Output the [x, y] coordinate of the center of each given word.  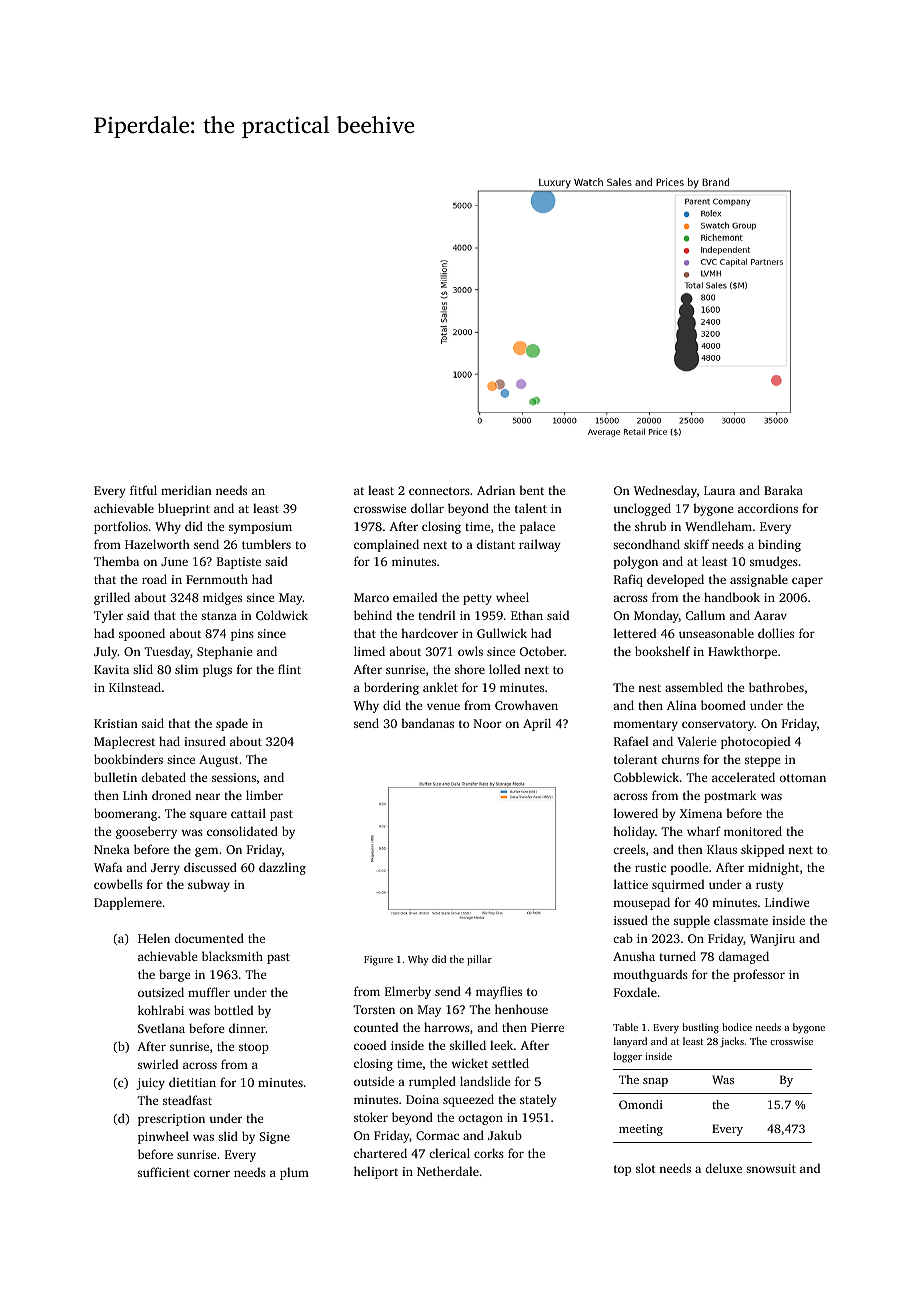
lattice [631, 884]
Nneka [112, 849]
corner [212, 1173]
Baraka [783, 490]
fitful [143, 490]
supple [692, 921]
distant [496, 544]
